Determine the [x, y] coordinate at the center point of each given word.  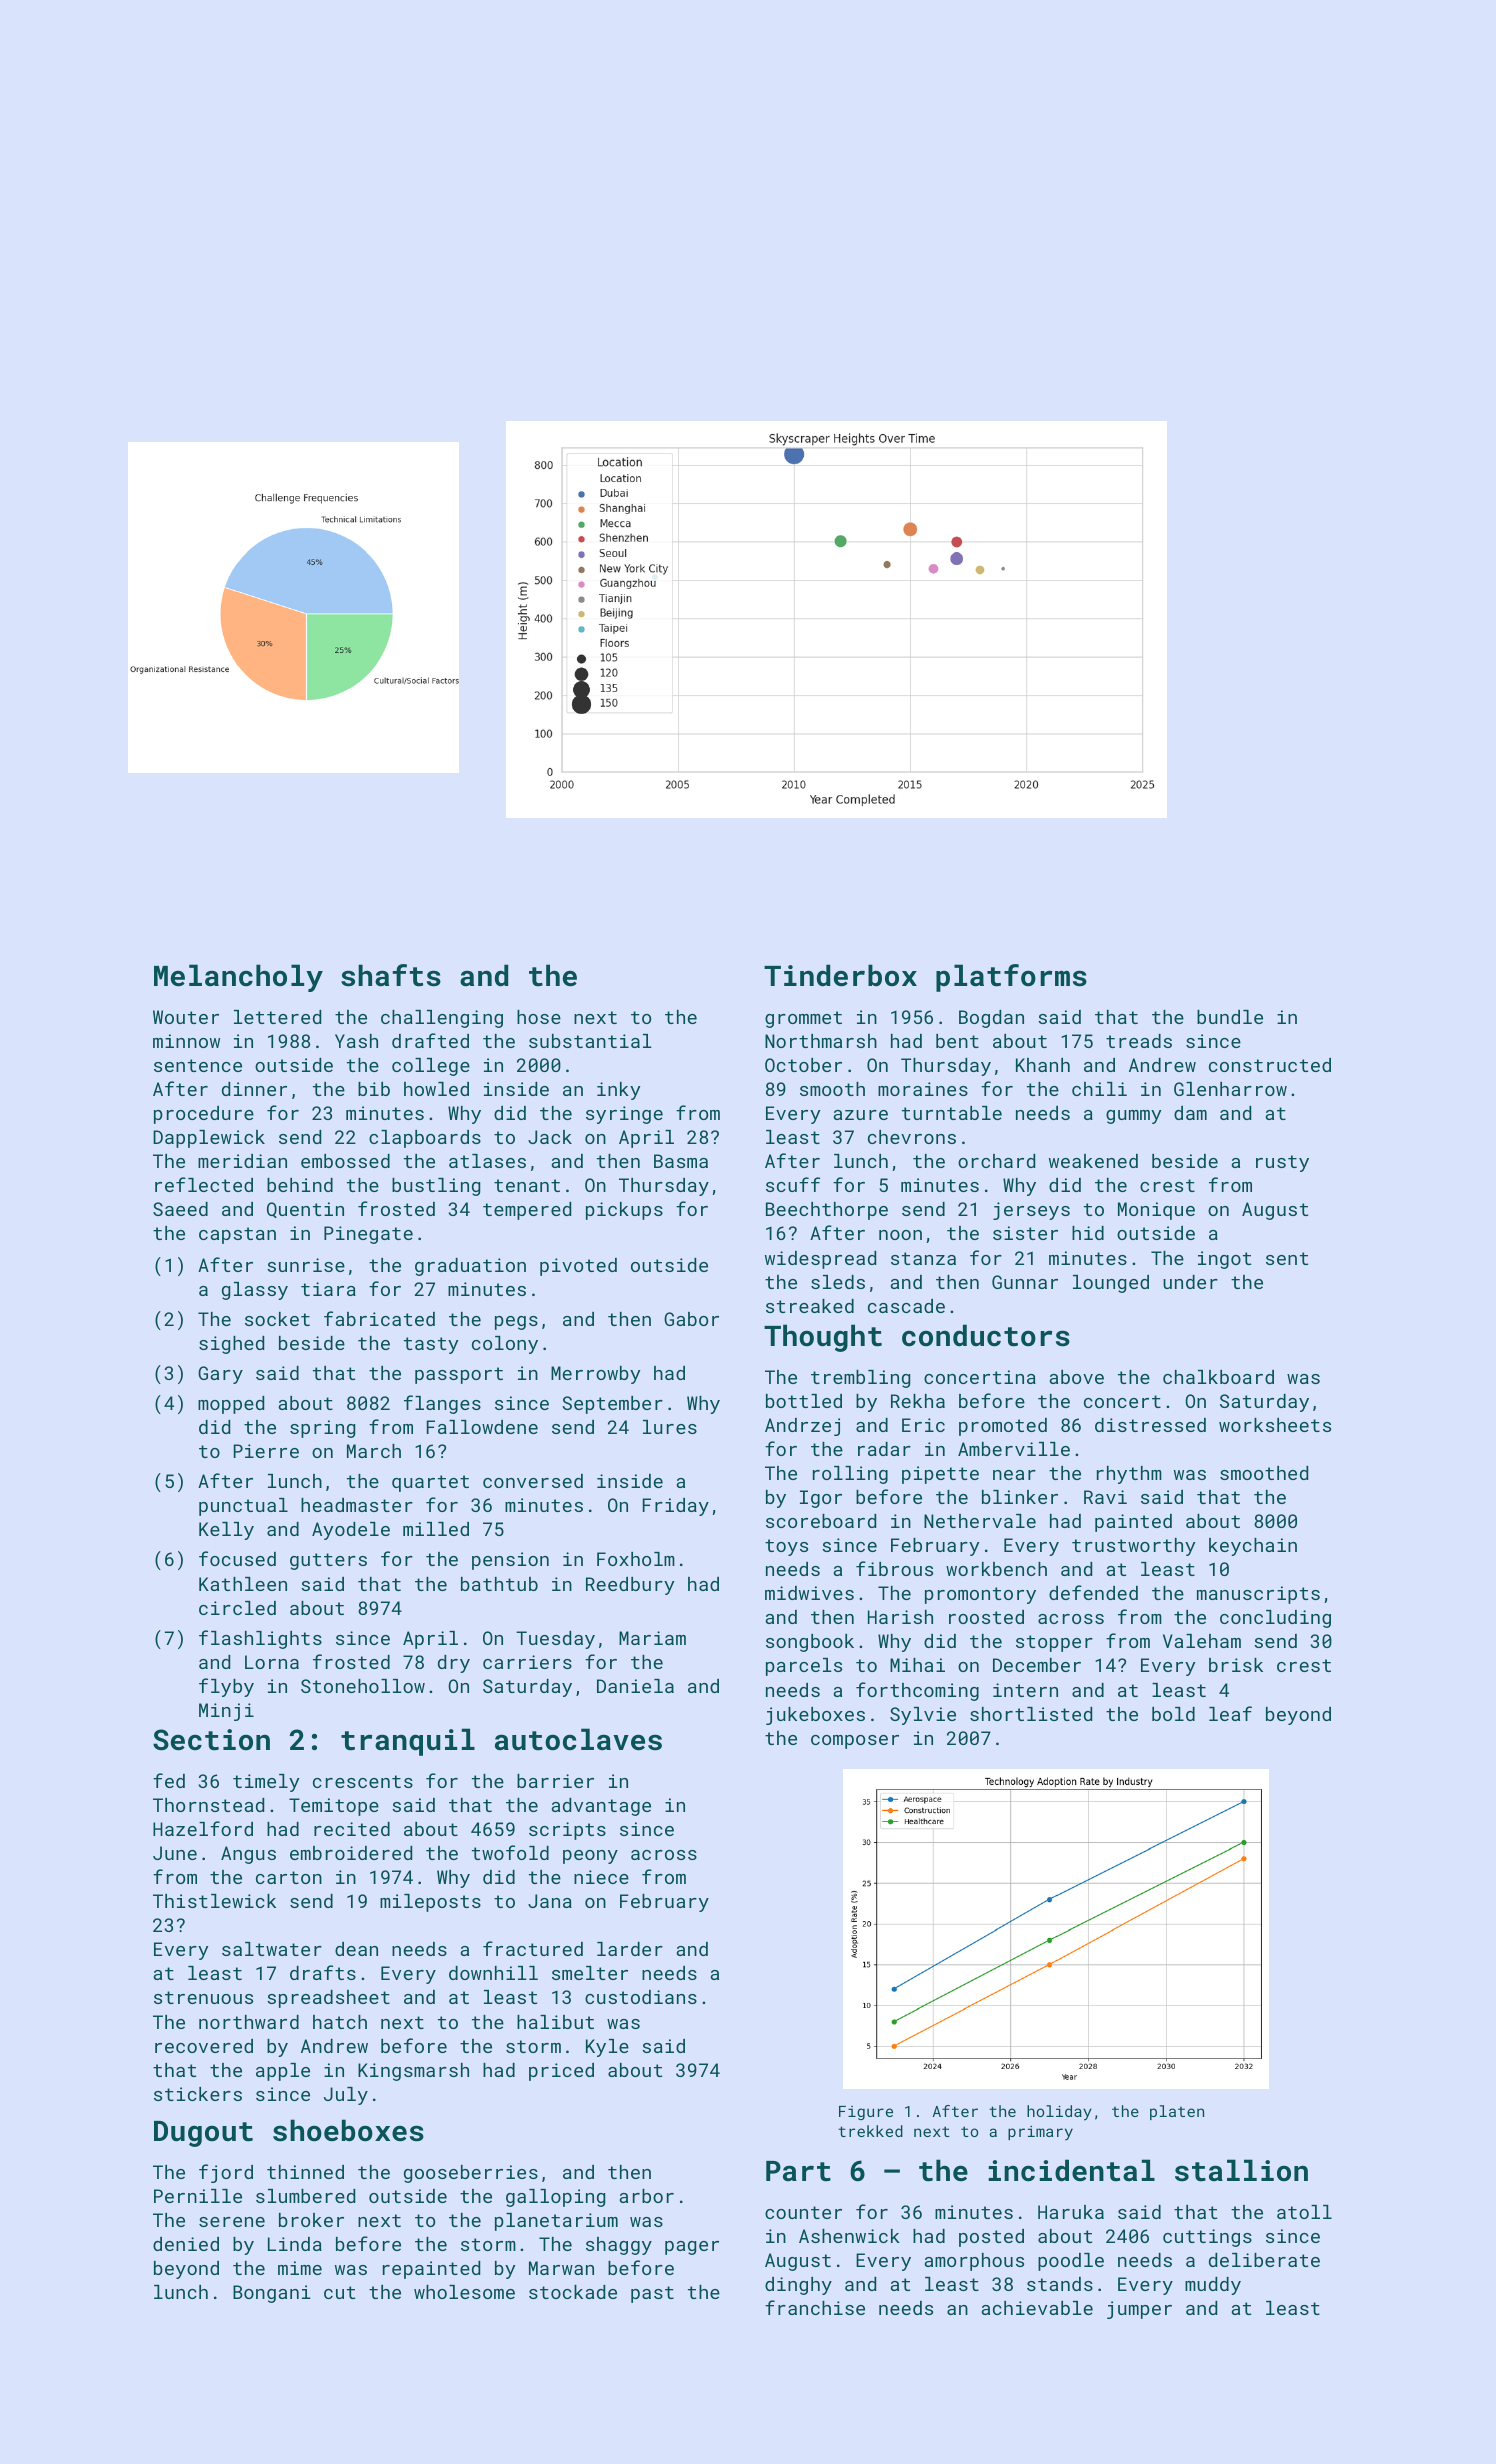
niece [601, 1877]
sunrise [306, 1265]
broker [311, 2220]
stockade [573, 2292]
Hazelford [203, 1828]
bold [1173, 1714]
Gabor [691, 1319]
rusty [1282, 1163]
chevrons [912, 1137]
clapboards [425, 1139]
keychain [1253, 1547]
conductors [986, 1335]
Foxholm [636, 1559]
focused [237, 1558]
